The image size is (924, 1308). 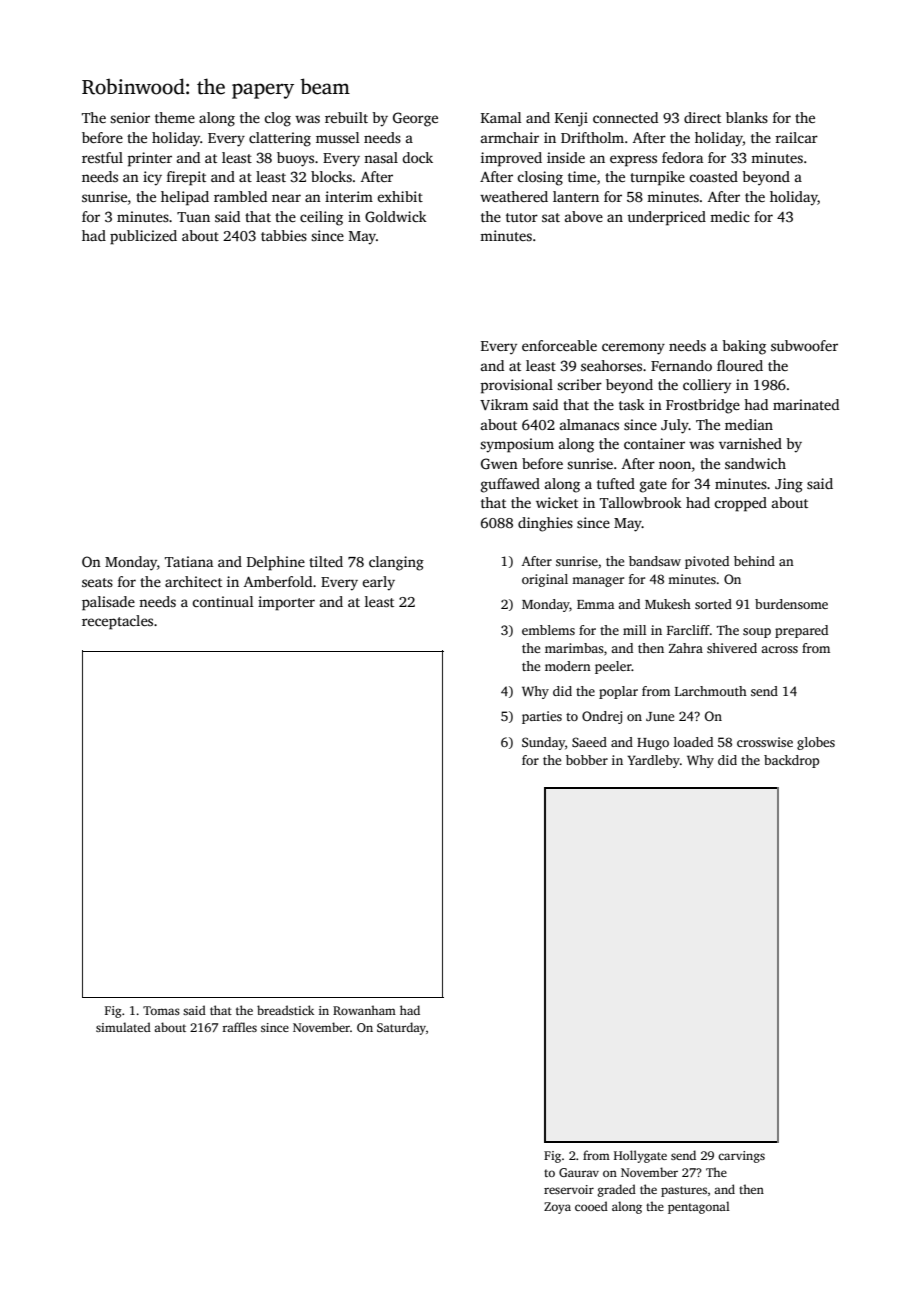 I want to click on Vikram, so click(x=504, y=404).
